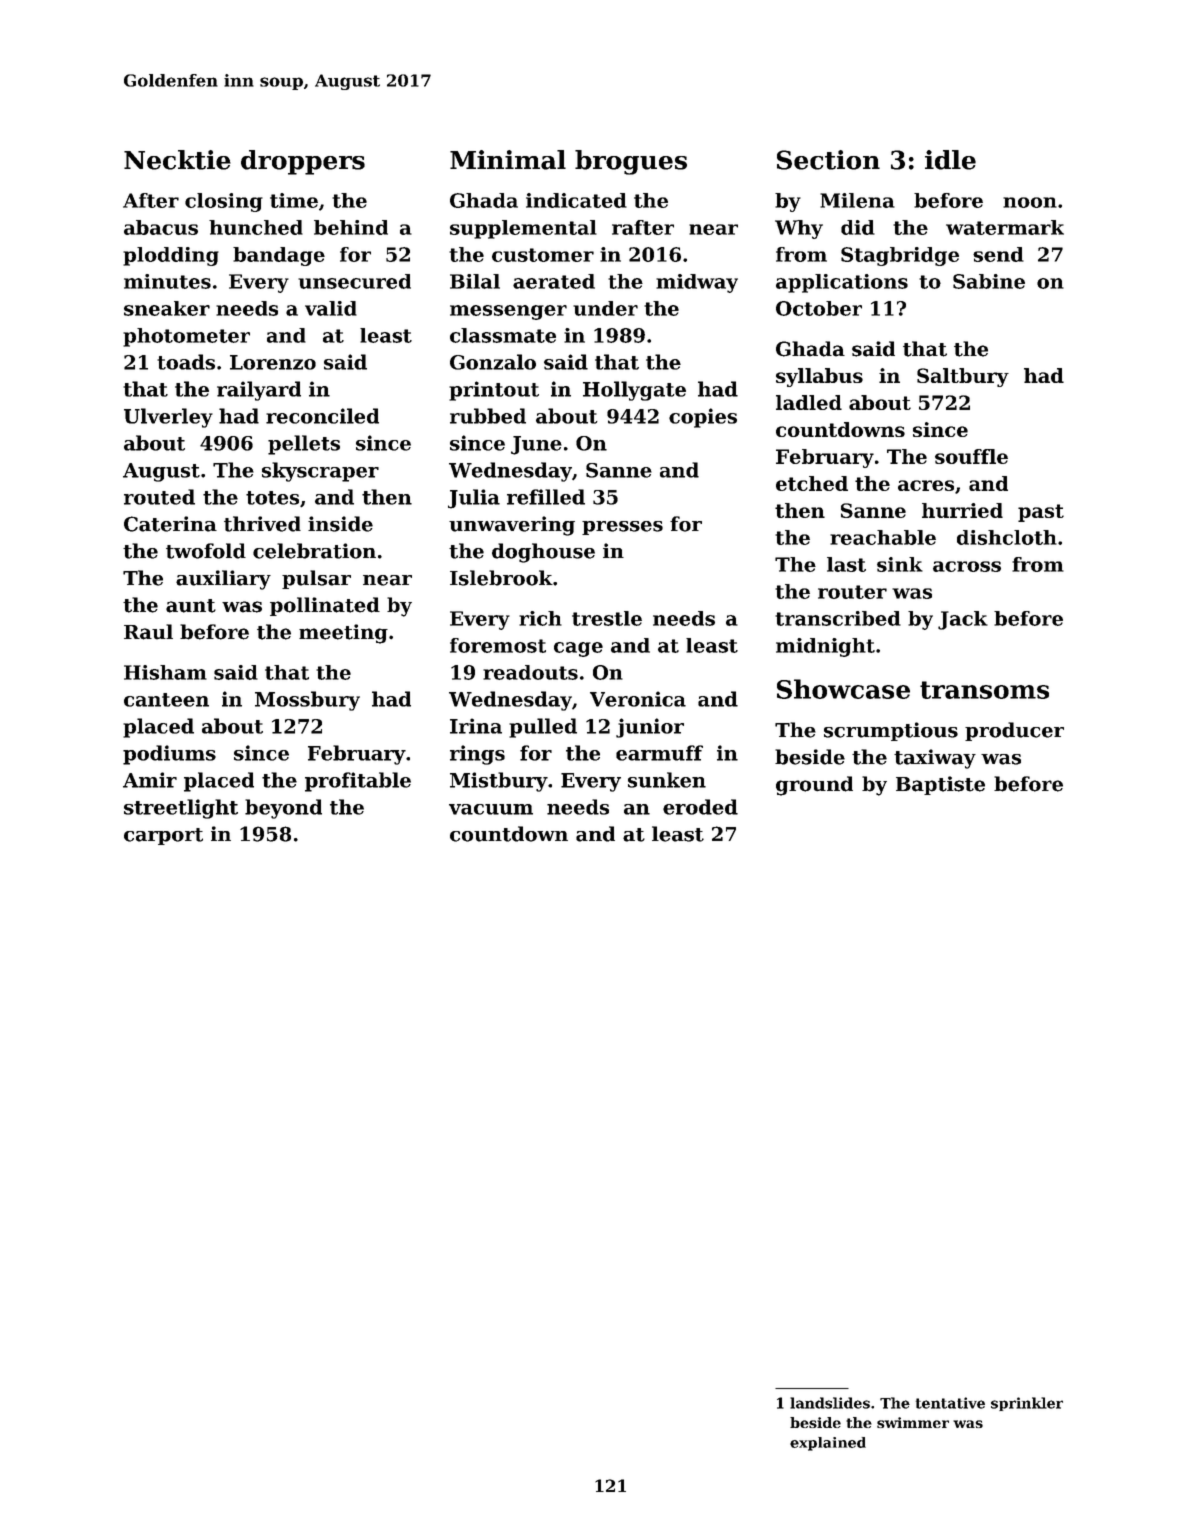 Image resolution: width=1187 pixels, height=1536 pixels. What do you see at coordinates (828, 1444) in the document?
I see `explained` at bounding box center [828, 1444].
